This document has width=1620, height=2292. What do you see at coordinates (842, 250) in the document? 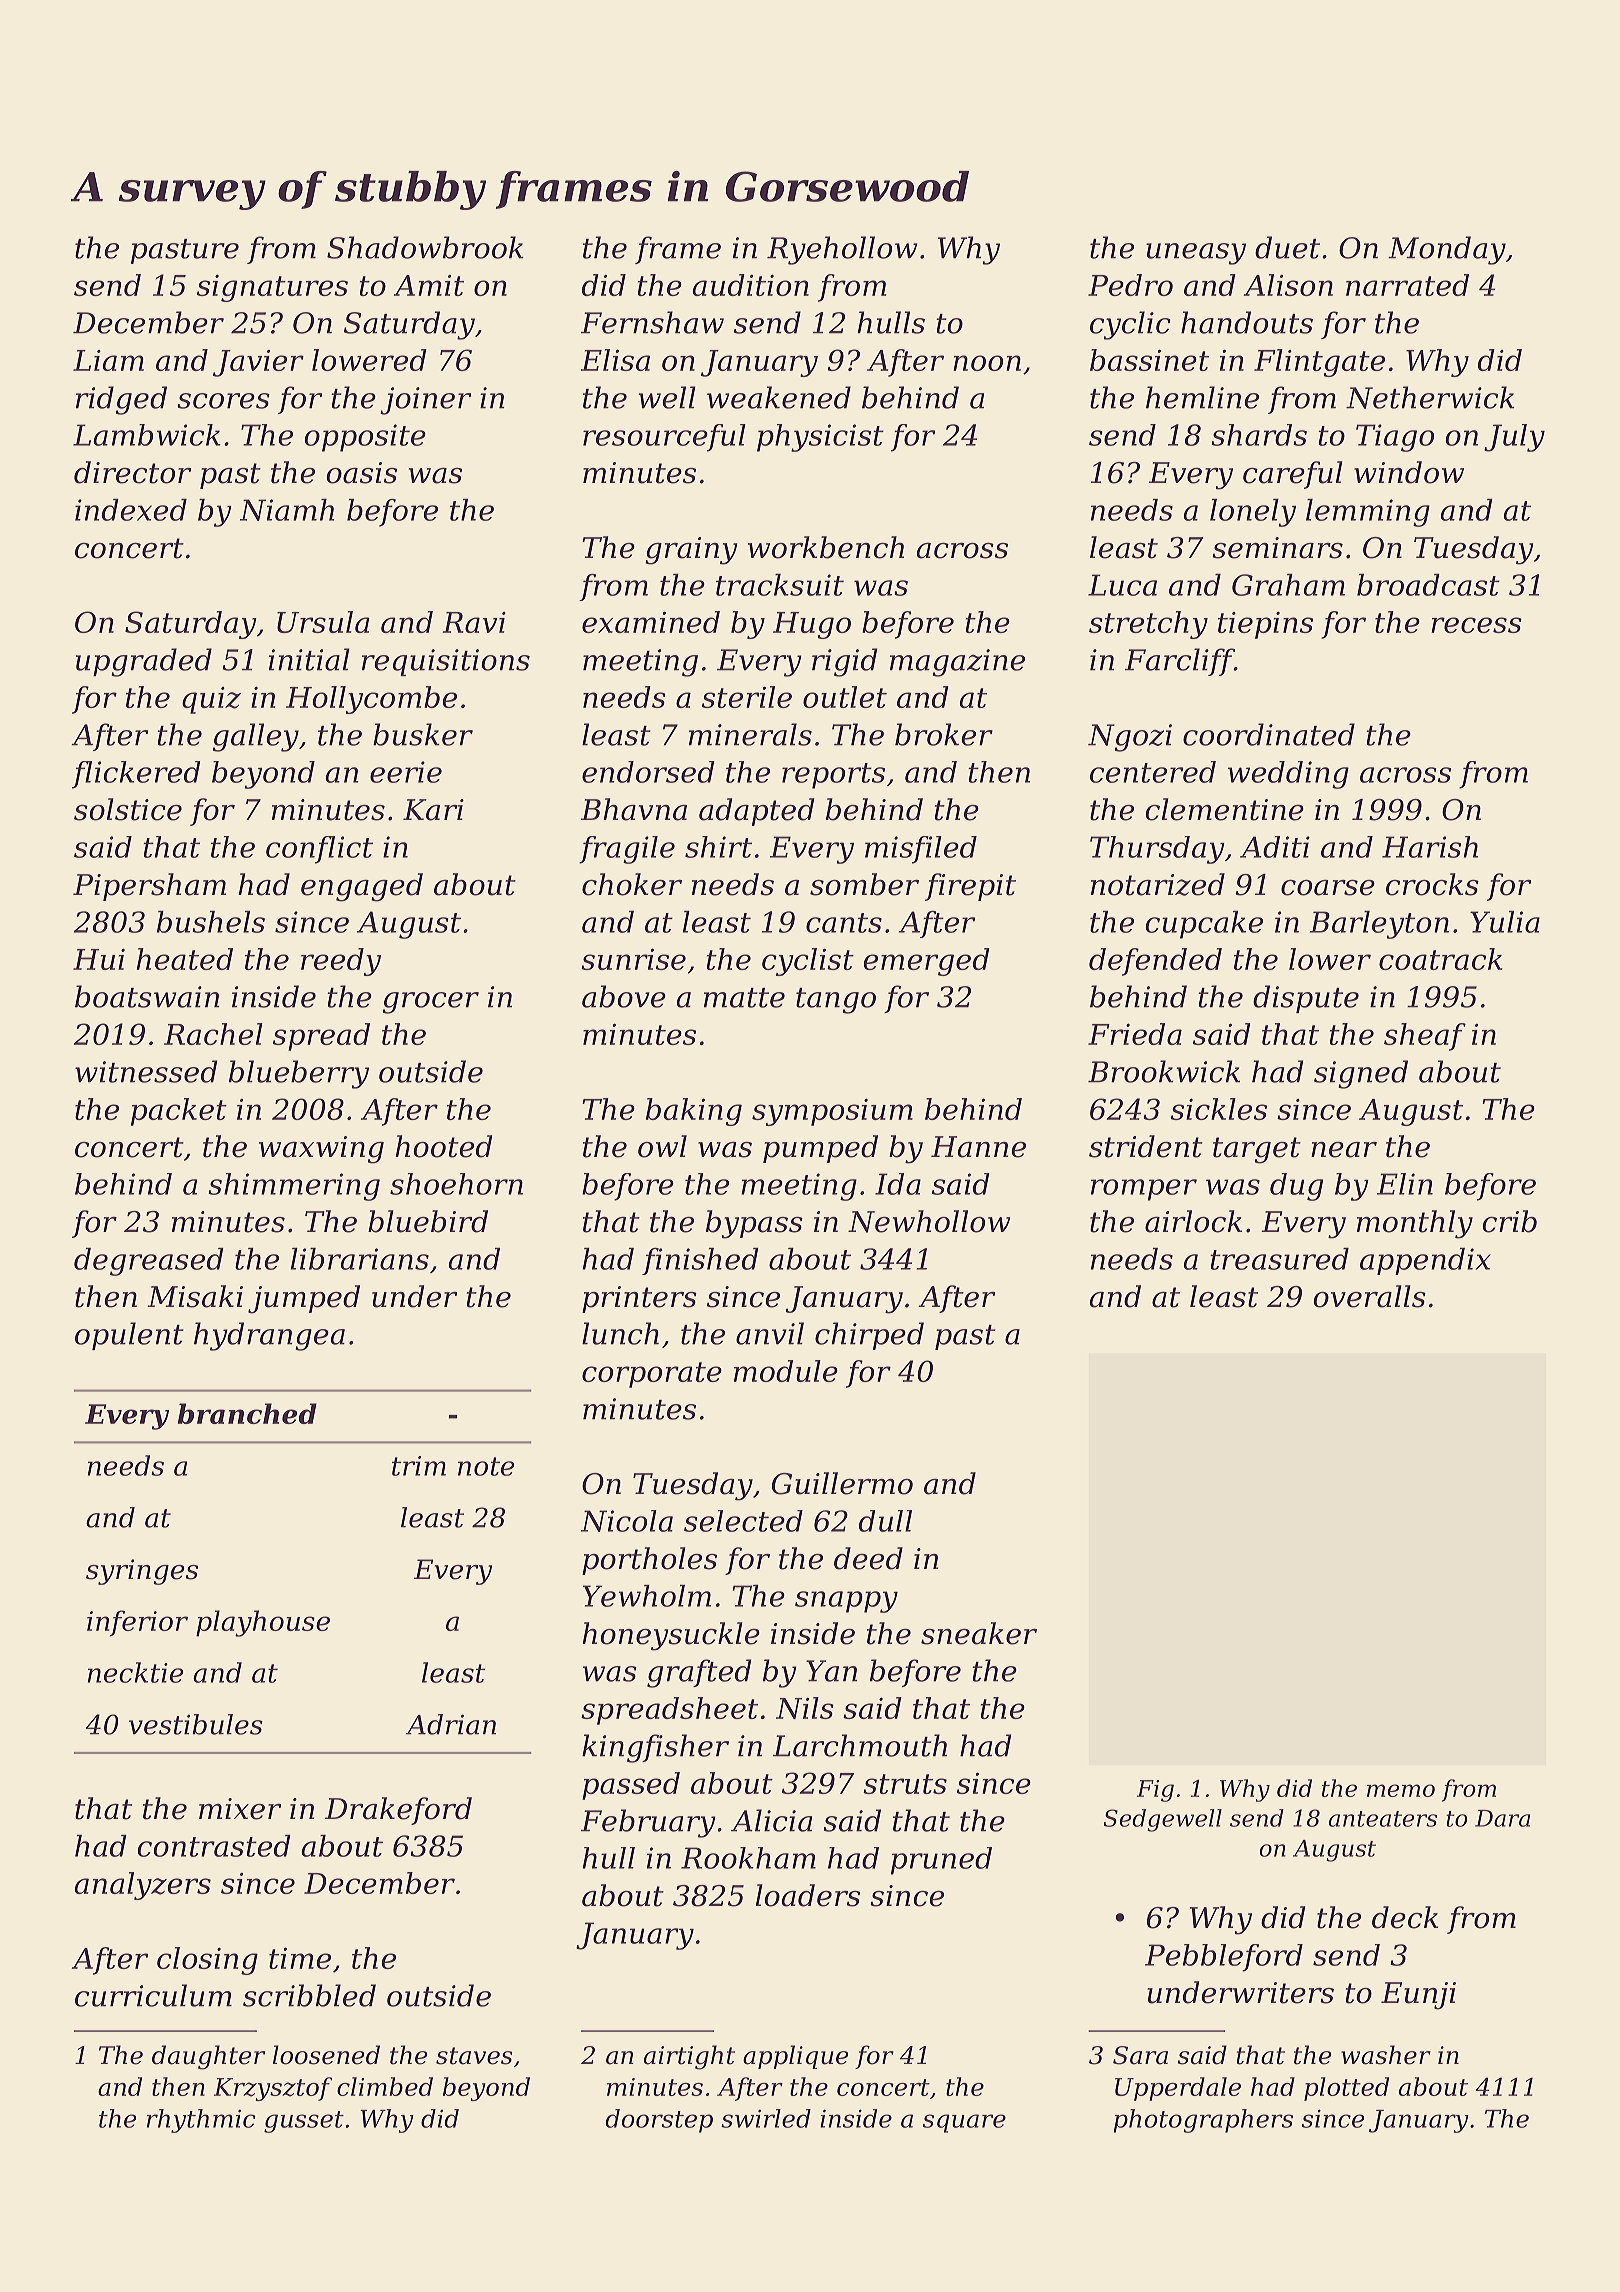
I see `Ryehollow` at bounding box center [842, 250].
